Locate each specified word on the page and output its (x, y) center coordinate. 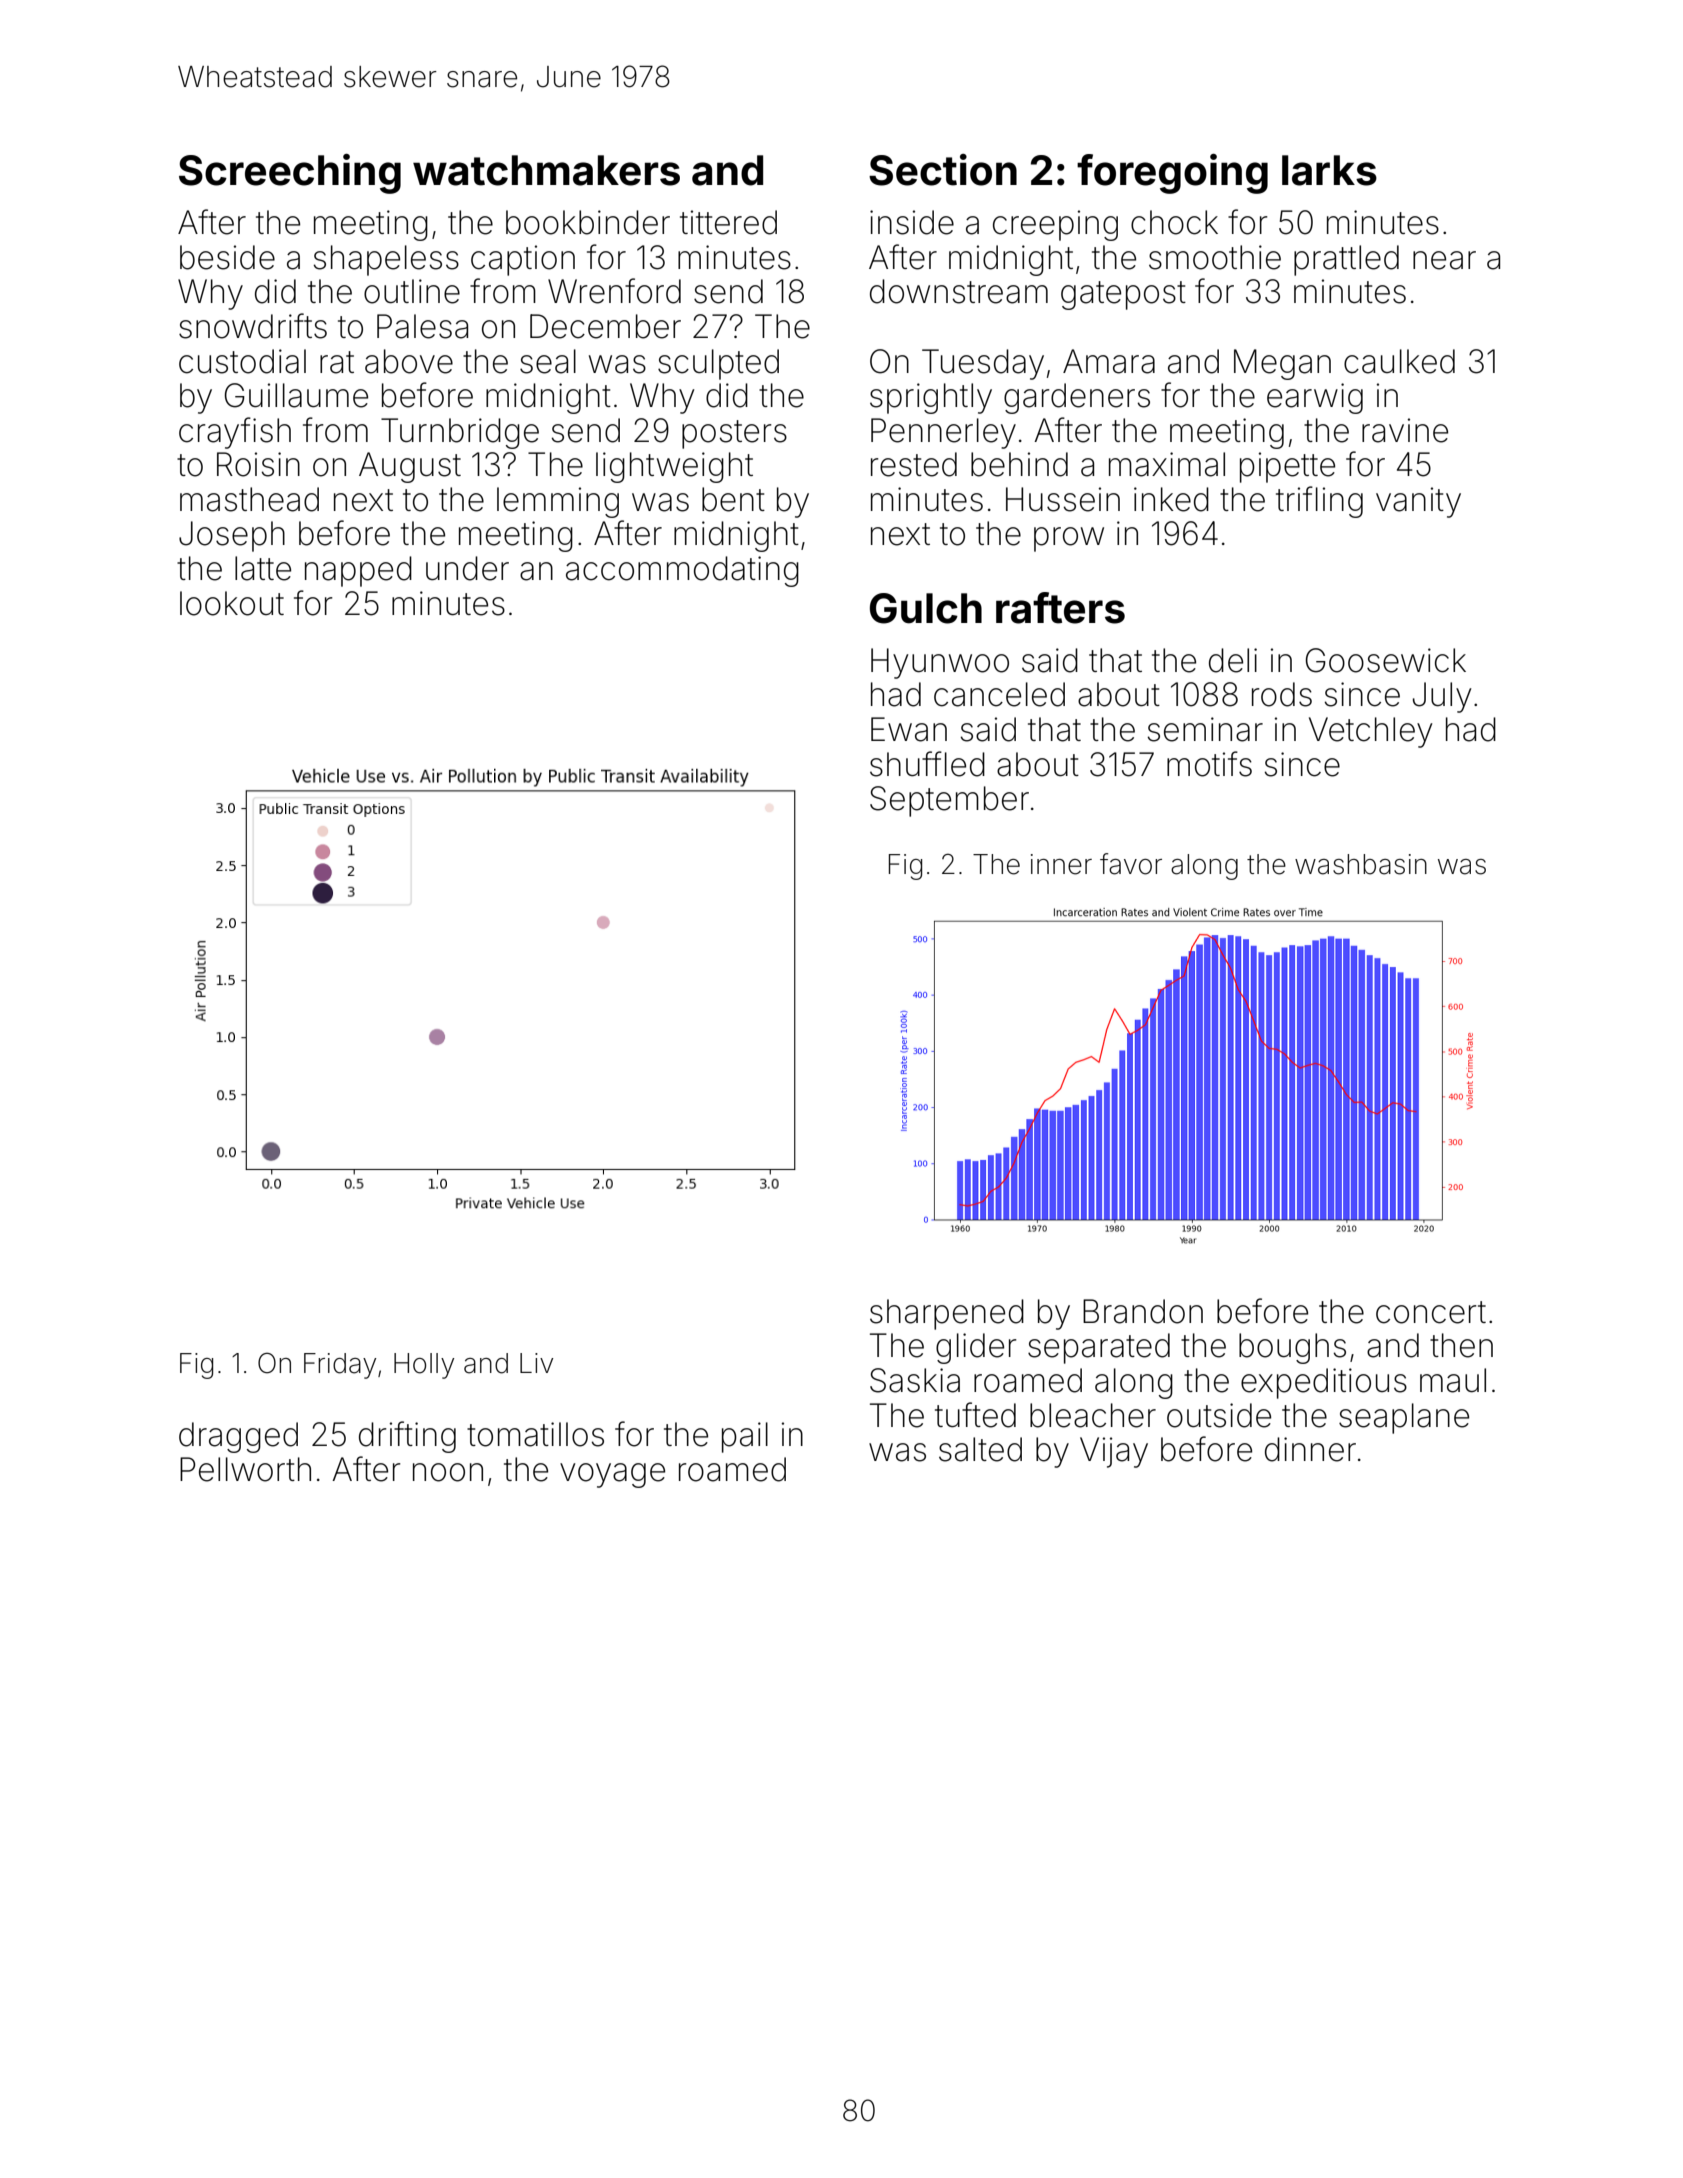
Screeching (290, 174)
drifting (407, 1437)
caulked (1399, 361)
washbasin (1361, 864)
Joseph (232, 536)
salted (980, 1449)
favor (1131, 864)
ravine (1405, 430)
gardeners (1077, 398)
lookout (232, 603)
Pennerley (943, 433)
